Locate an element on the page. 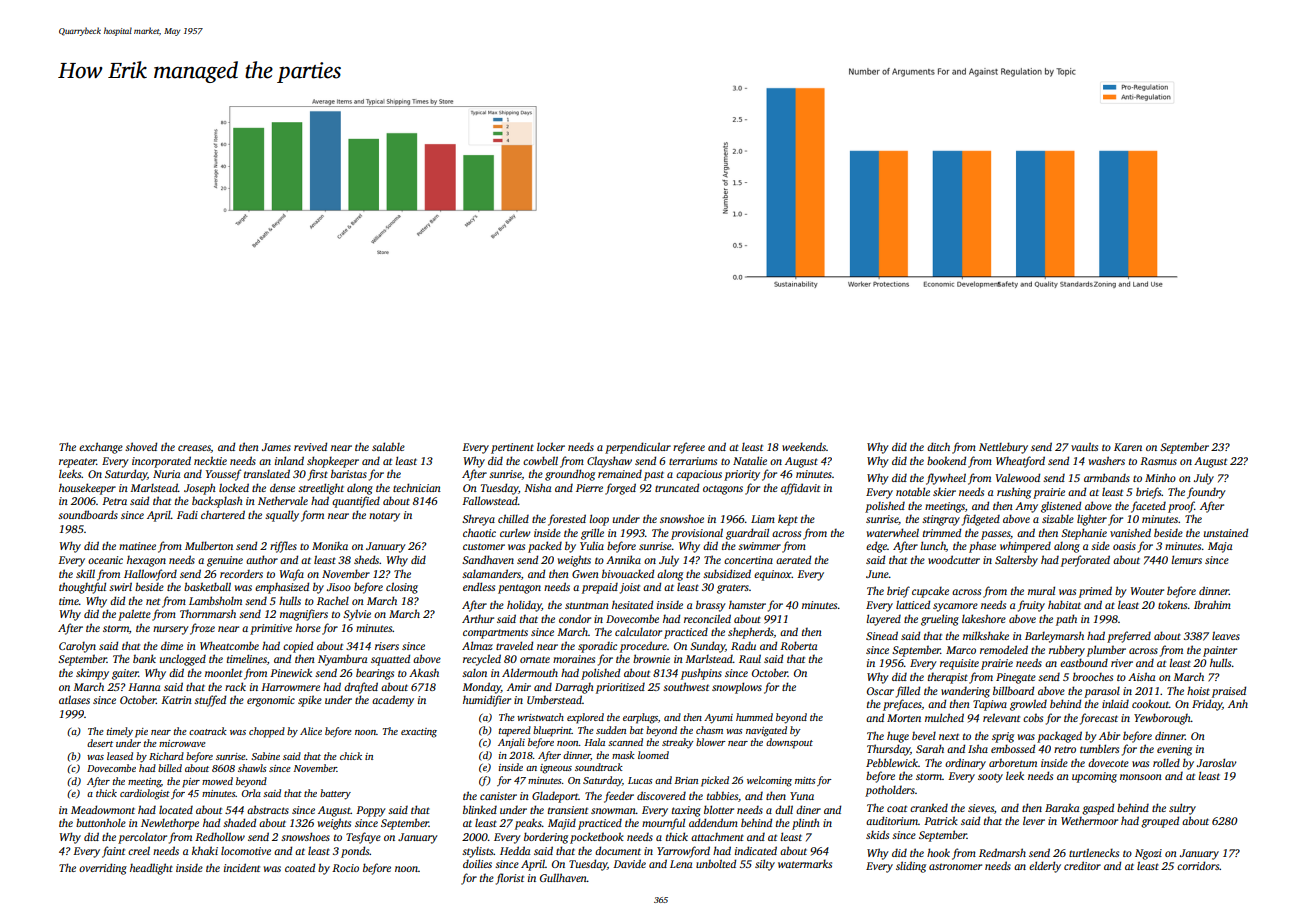 Image resolution: width=1308 pixels, height=924 pixels. Yuna is located at coordinates (802, 796).
